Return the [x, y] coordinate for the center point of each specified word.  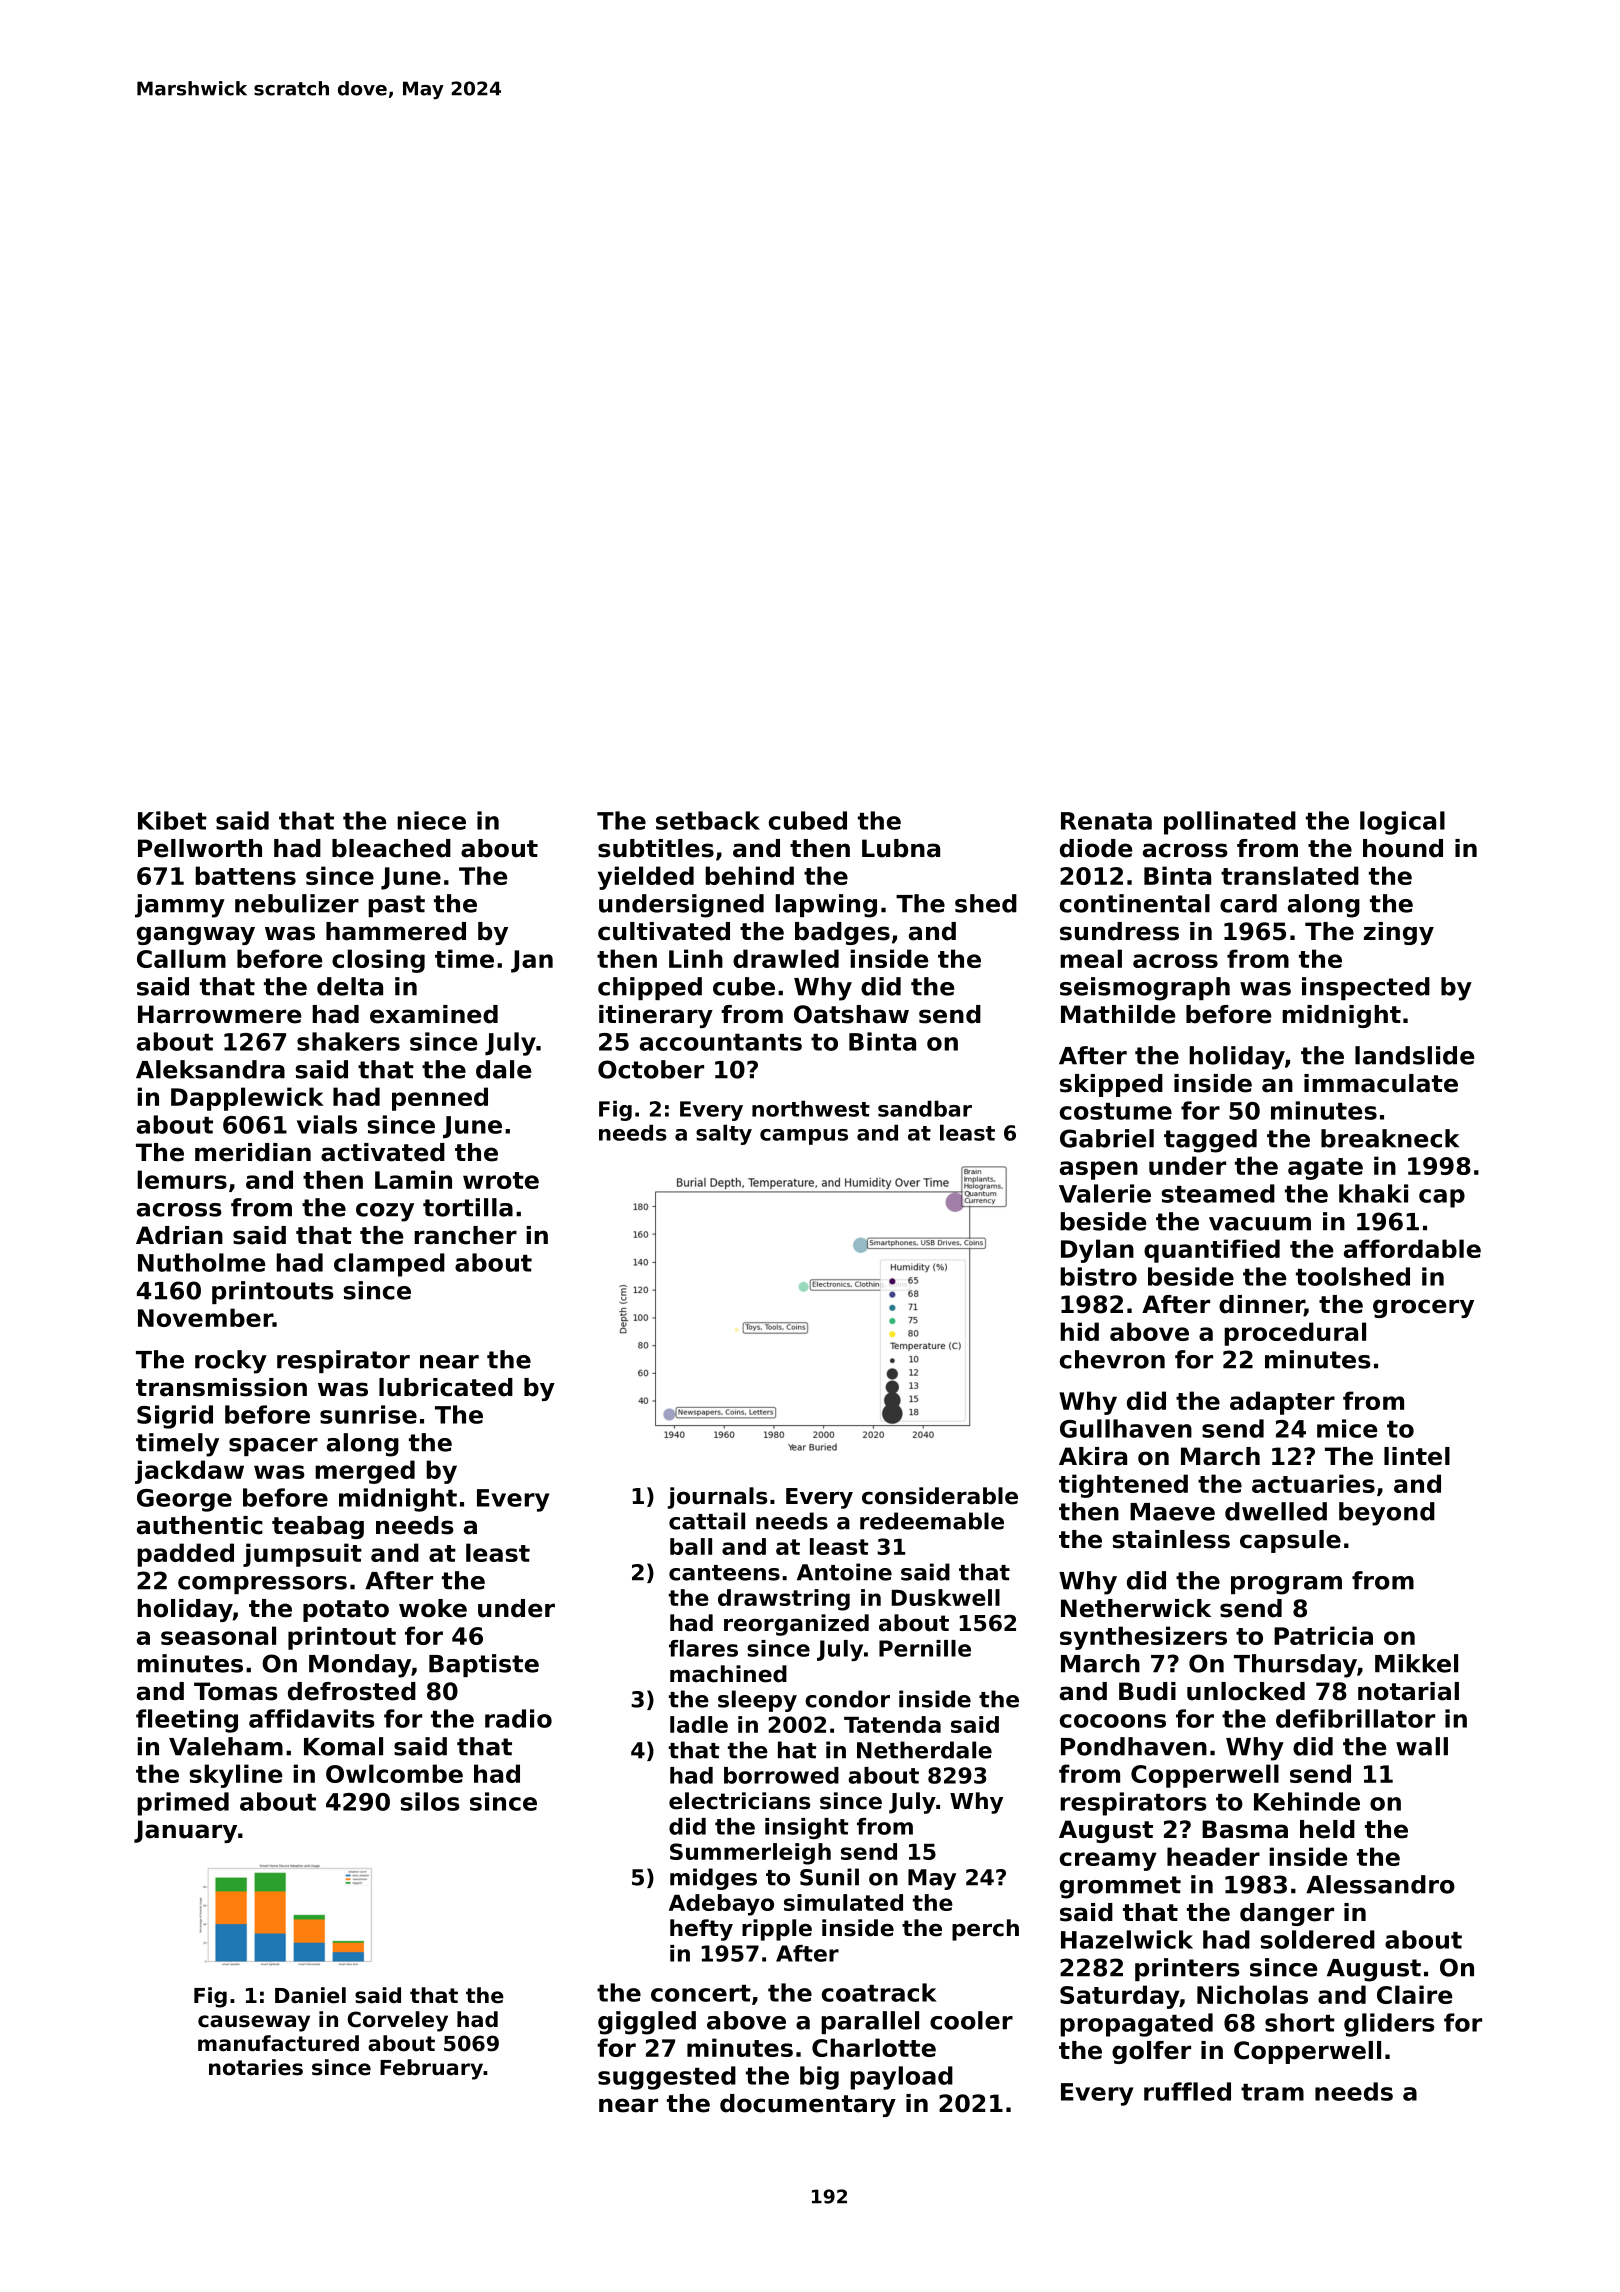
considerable [940, 1496]
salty [724, 1135]
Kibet [172, 820]
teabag [318, 1527]
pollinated [1230, 823]
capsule [1290, 1541]
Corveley [398, 2021]
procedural [1295, 1334]
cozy [385, 1212]
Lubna [901, 848]
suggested [667, 2078]
